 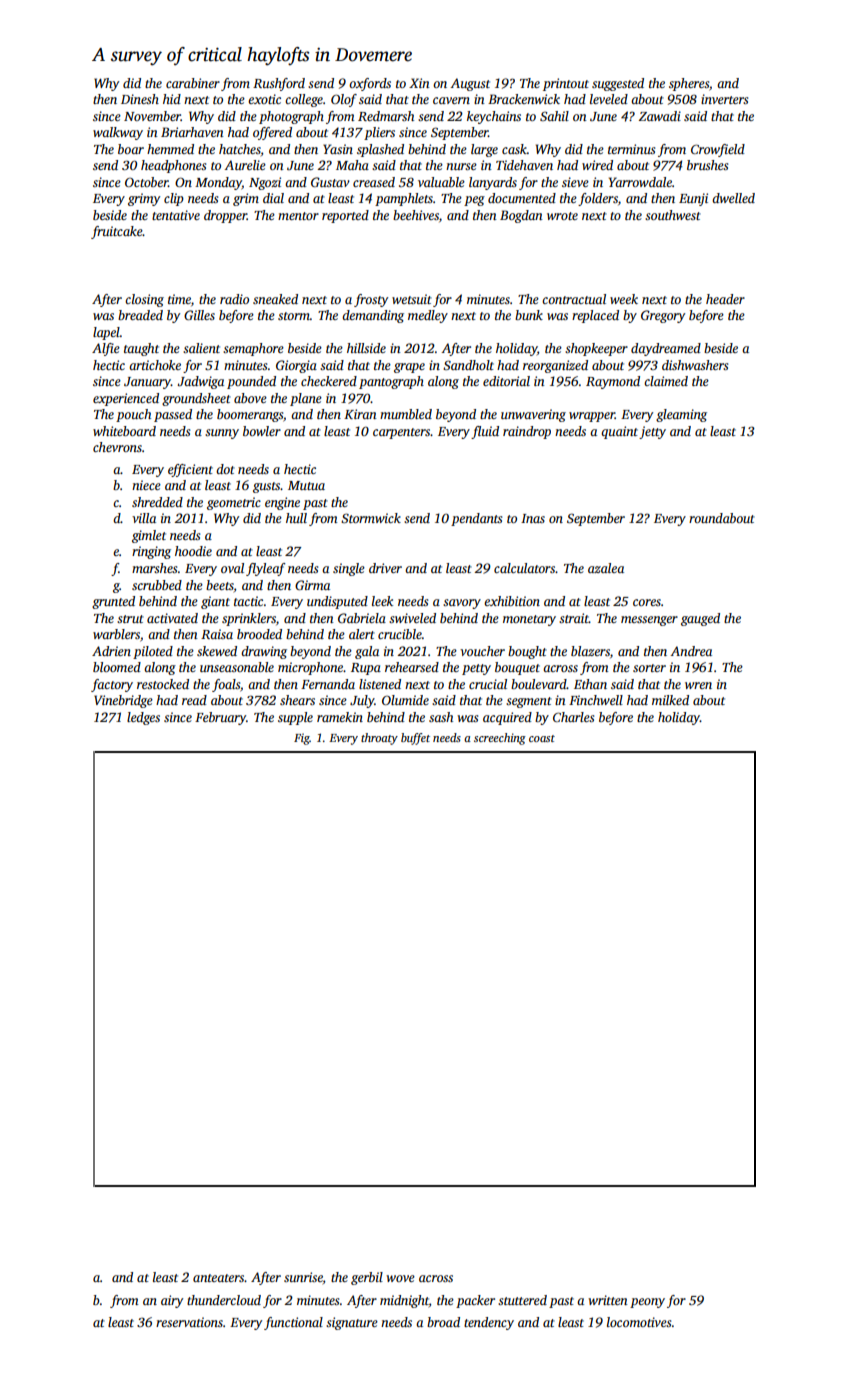 What do you see at coordinates (189, 1322) in the image?
I see `reservations` at bounding box center [189, 1322].
